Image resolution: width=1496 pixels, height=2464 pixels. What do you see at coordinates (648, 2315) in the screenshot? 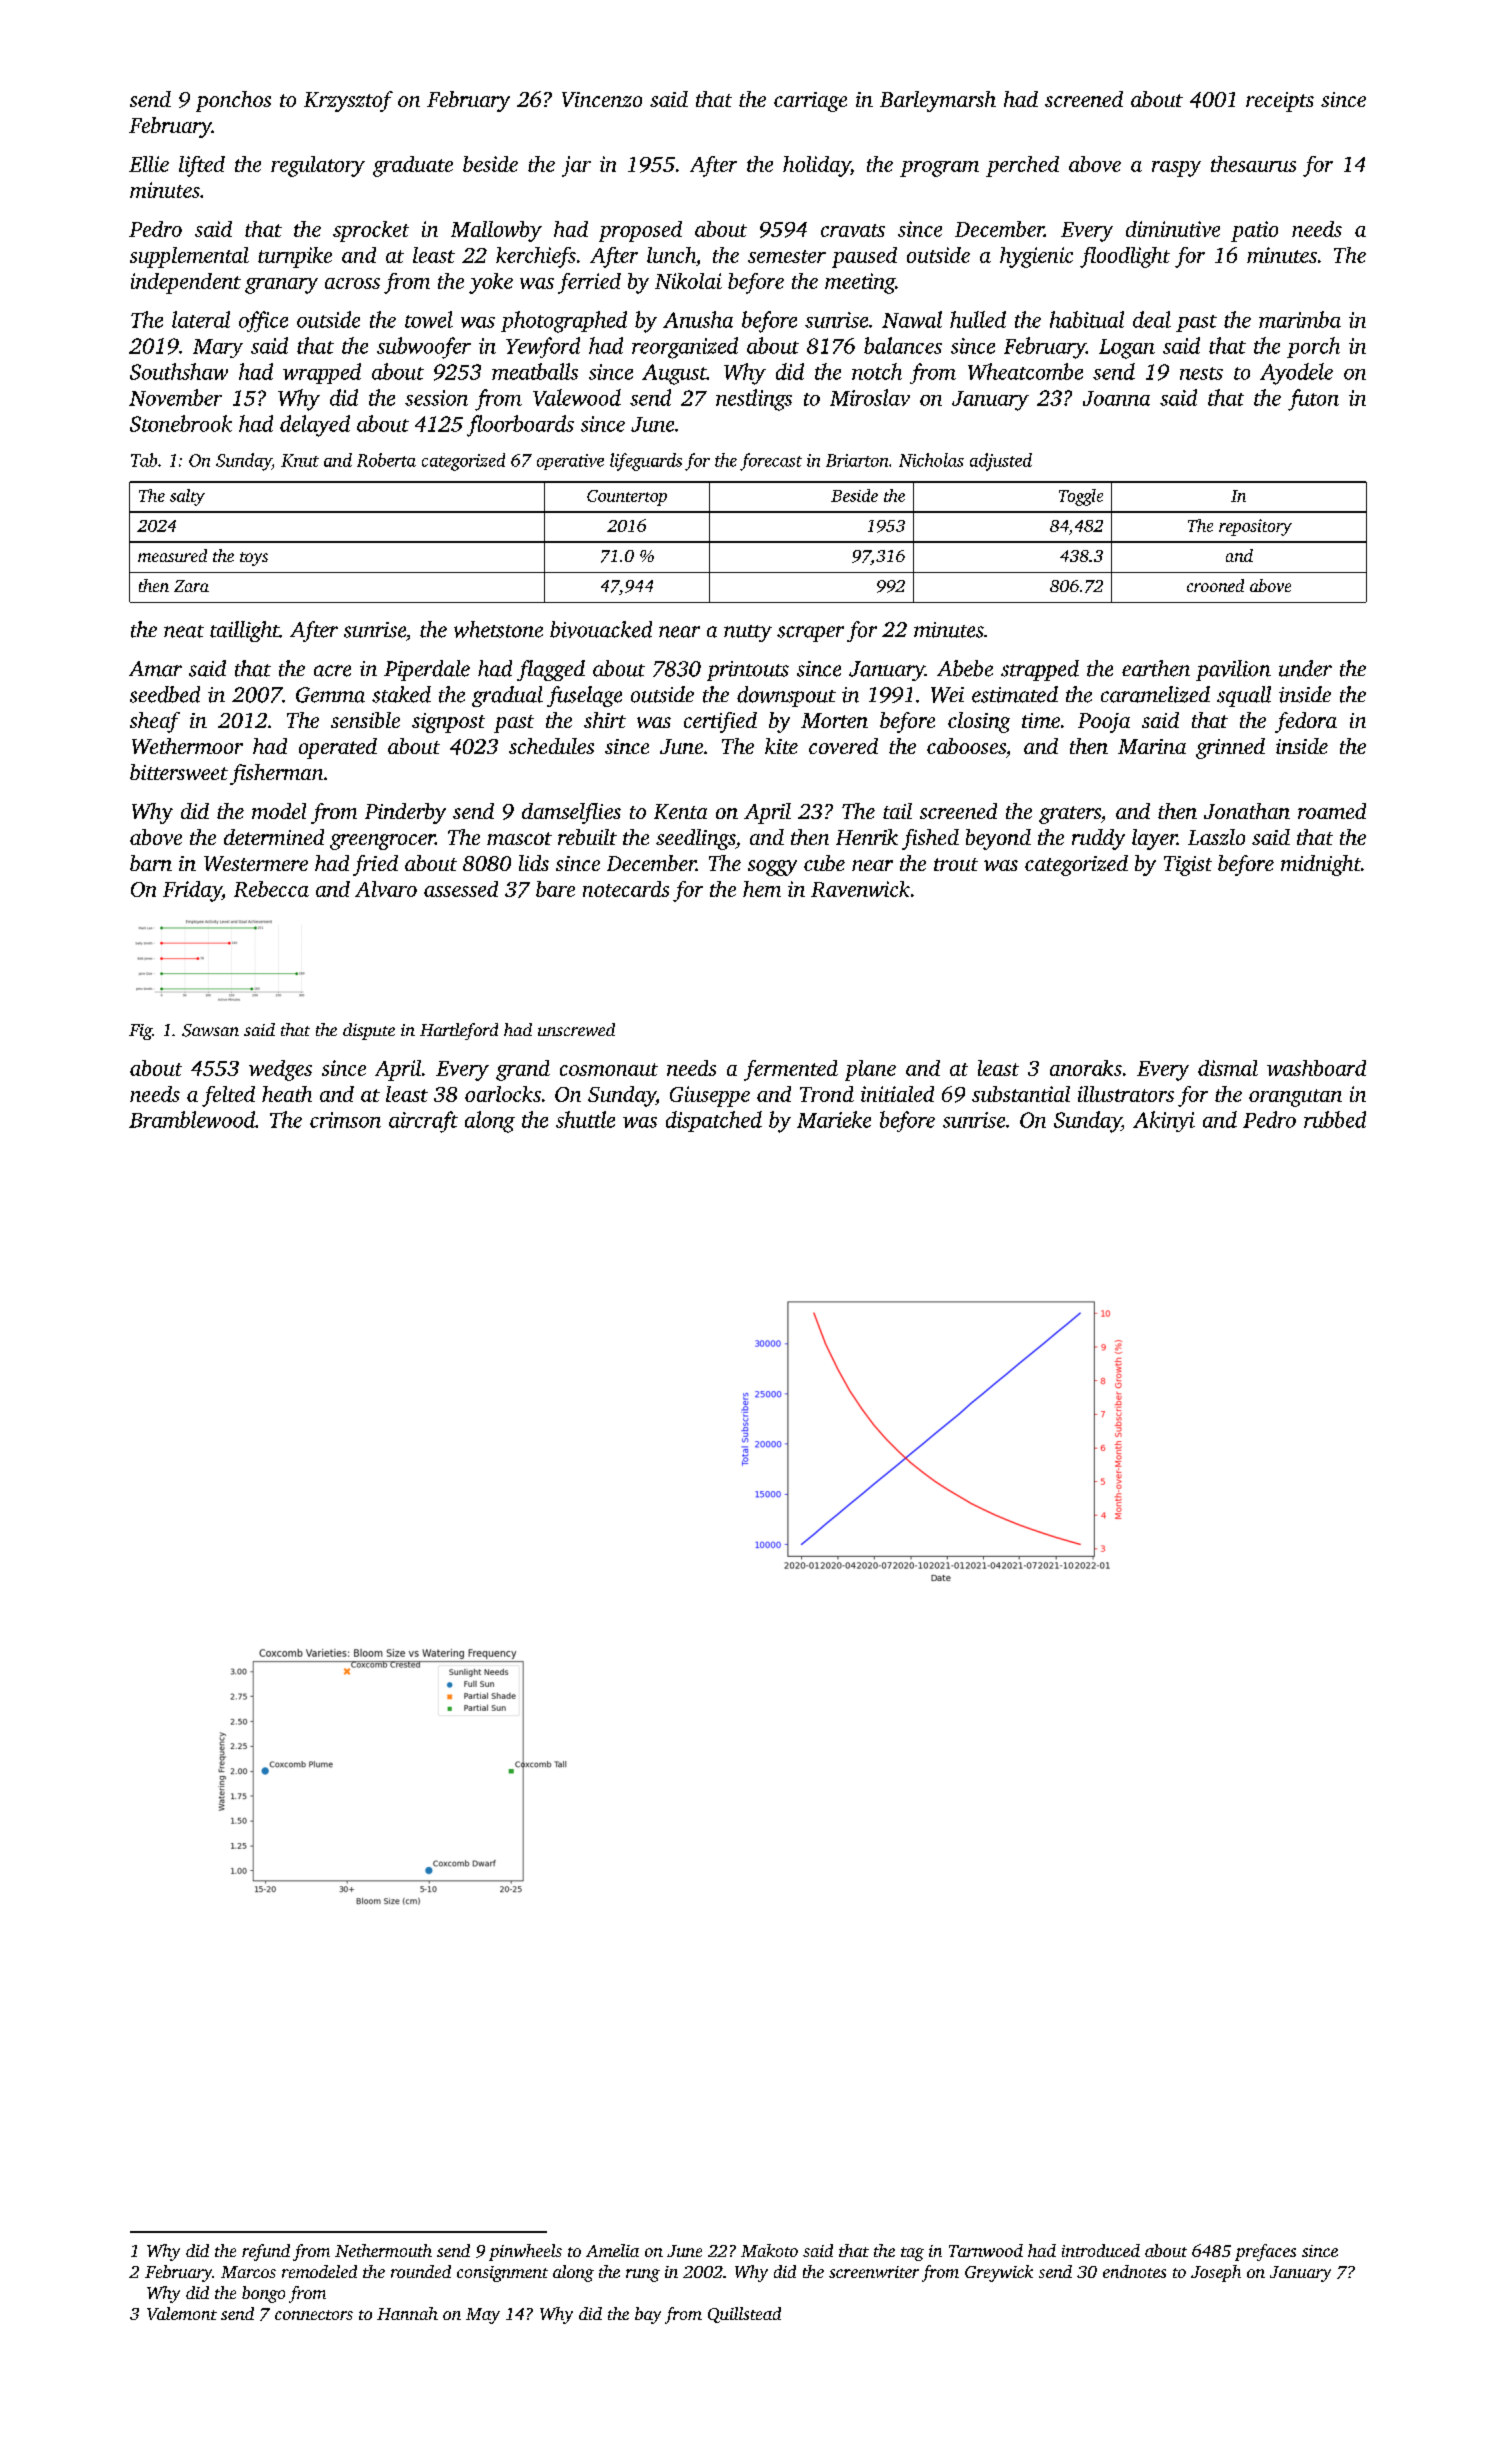
I see `bay` at bounding box center [648, 2315].
